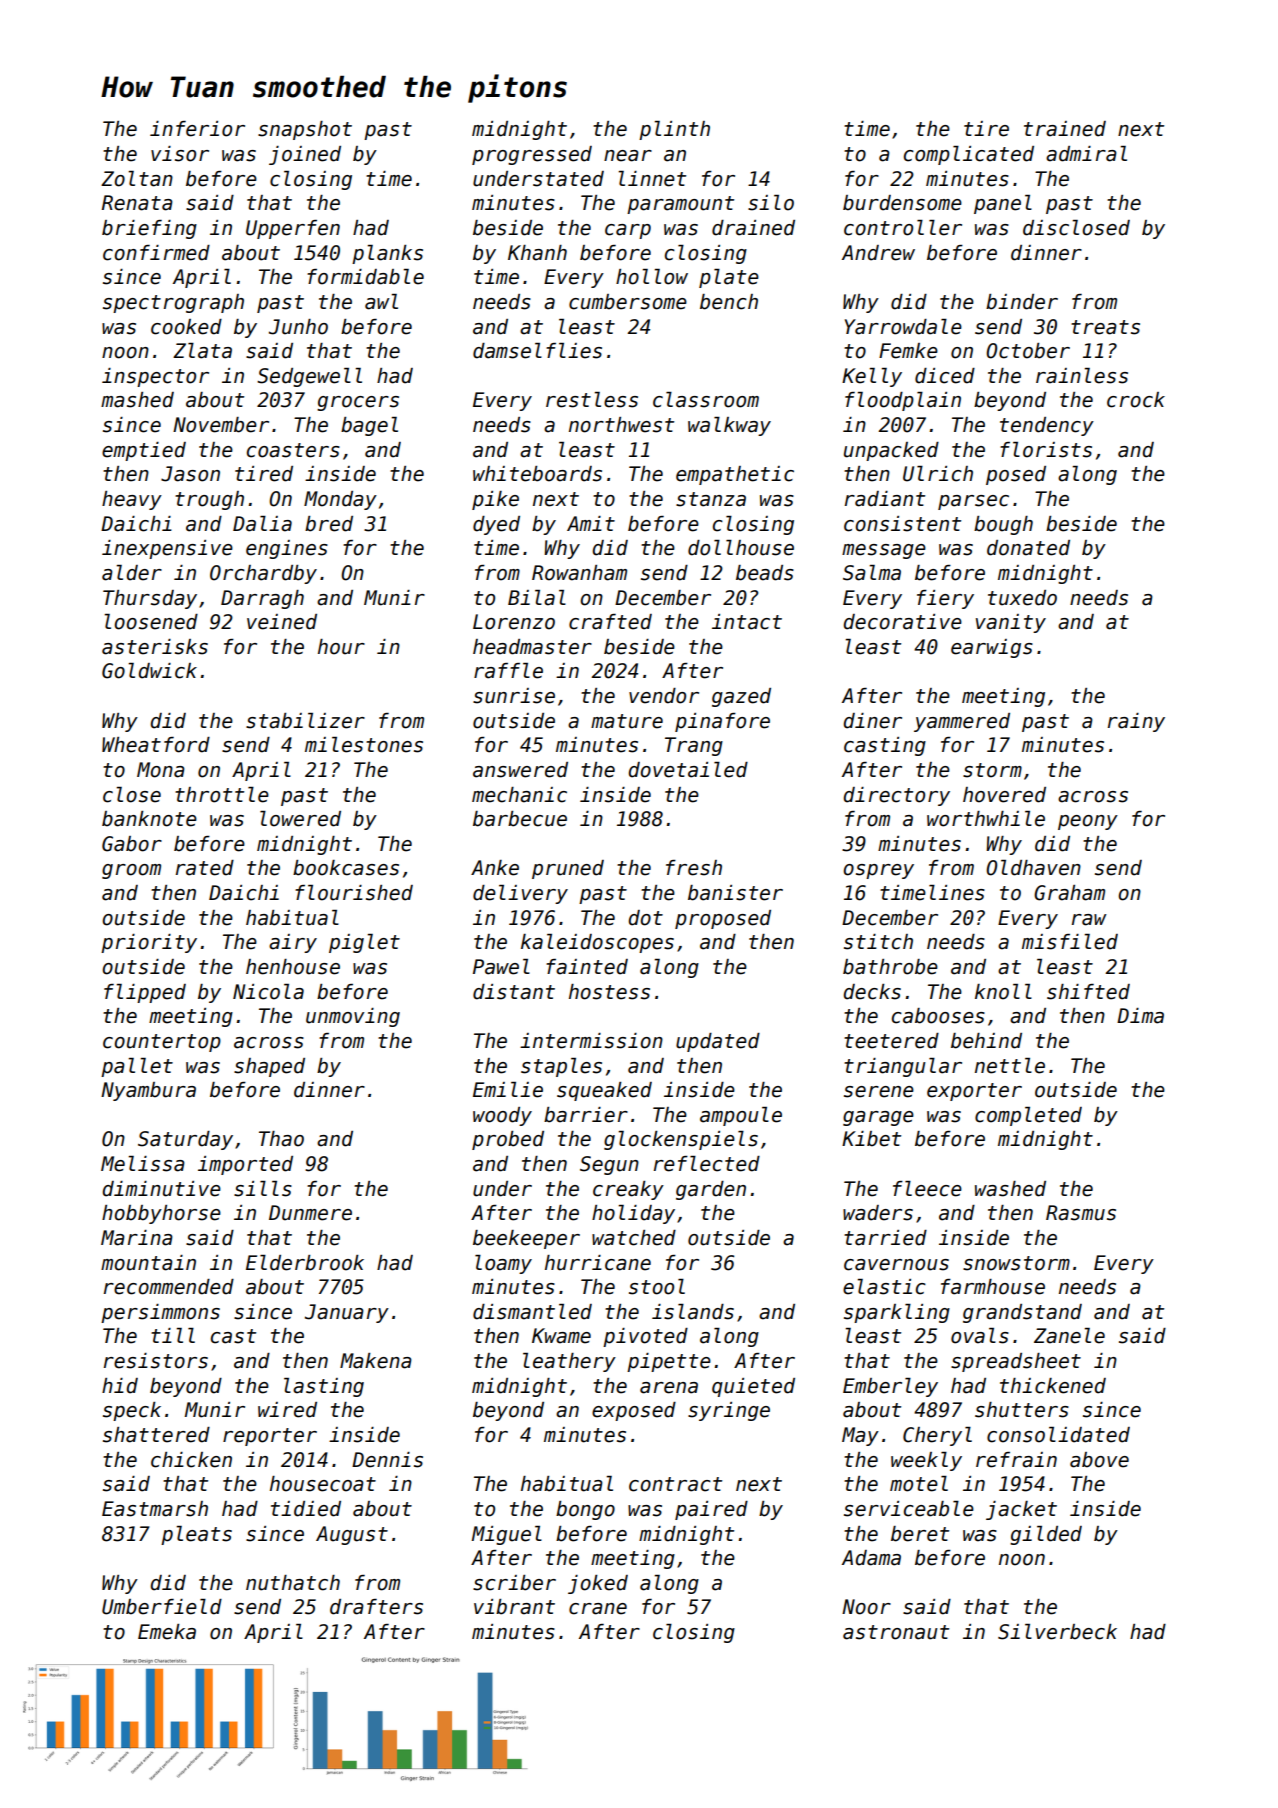 This page has height=1808, width=1278. I want to click on intermission, so click(591, 1041).
